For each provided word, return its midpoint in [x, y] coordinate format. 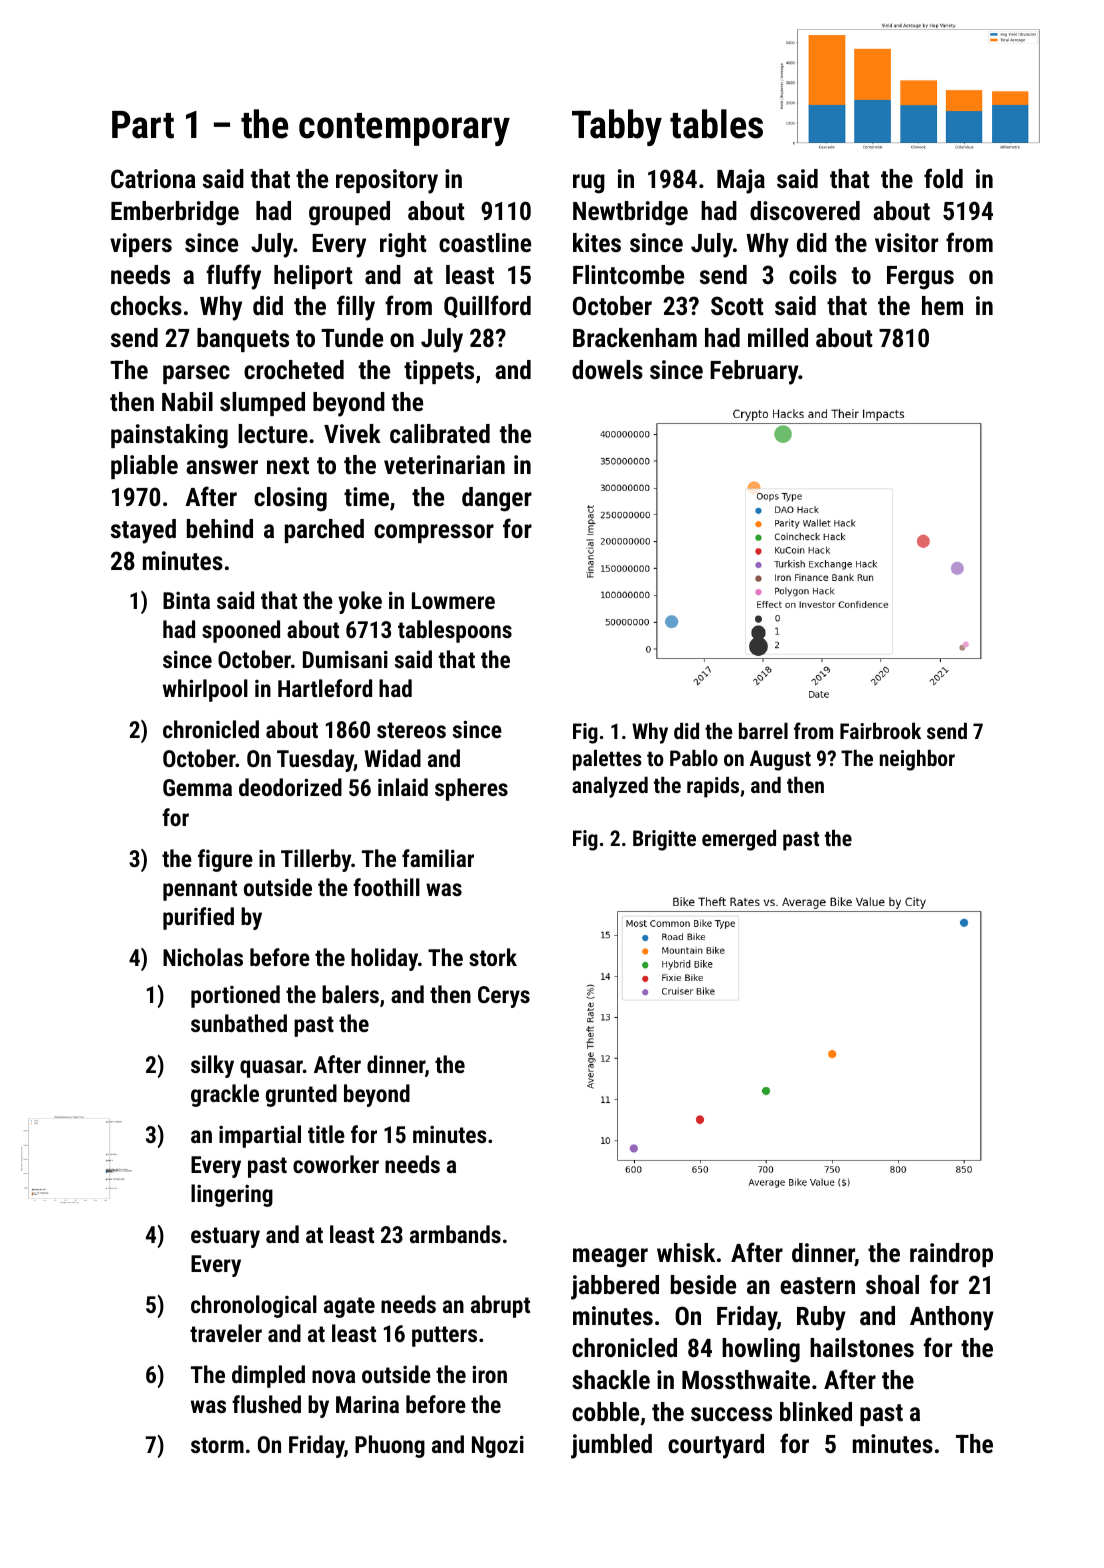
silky [212, 1066]
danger [497, 499]
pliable [144, 467]
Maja [741, 181]
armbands [455, 1234]
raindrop [951, 1255]
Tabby [617, 127]
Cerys [504, 997]
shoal [892, 1284]
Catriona [153, 178]
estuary [225, 1237]
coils [813, 274]
